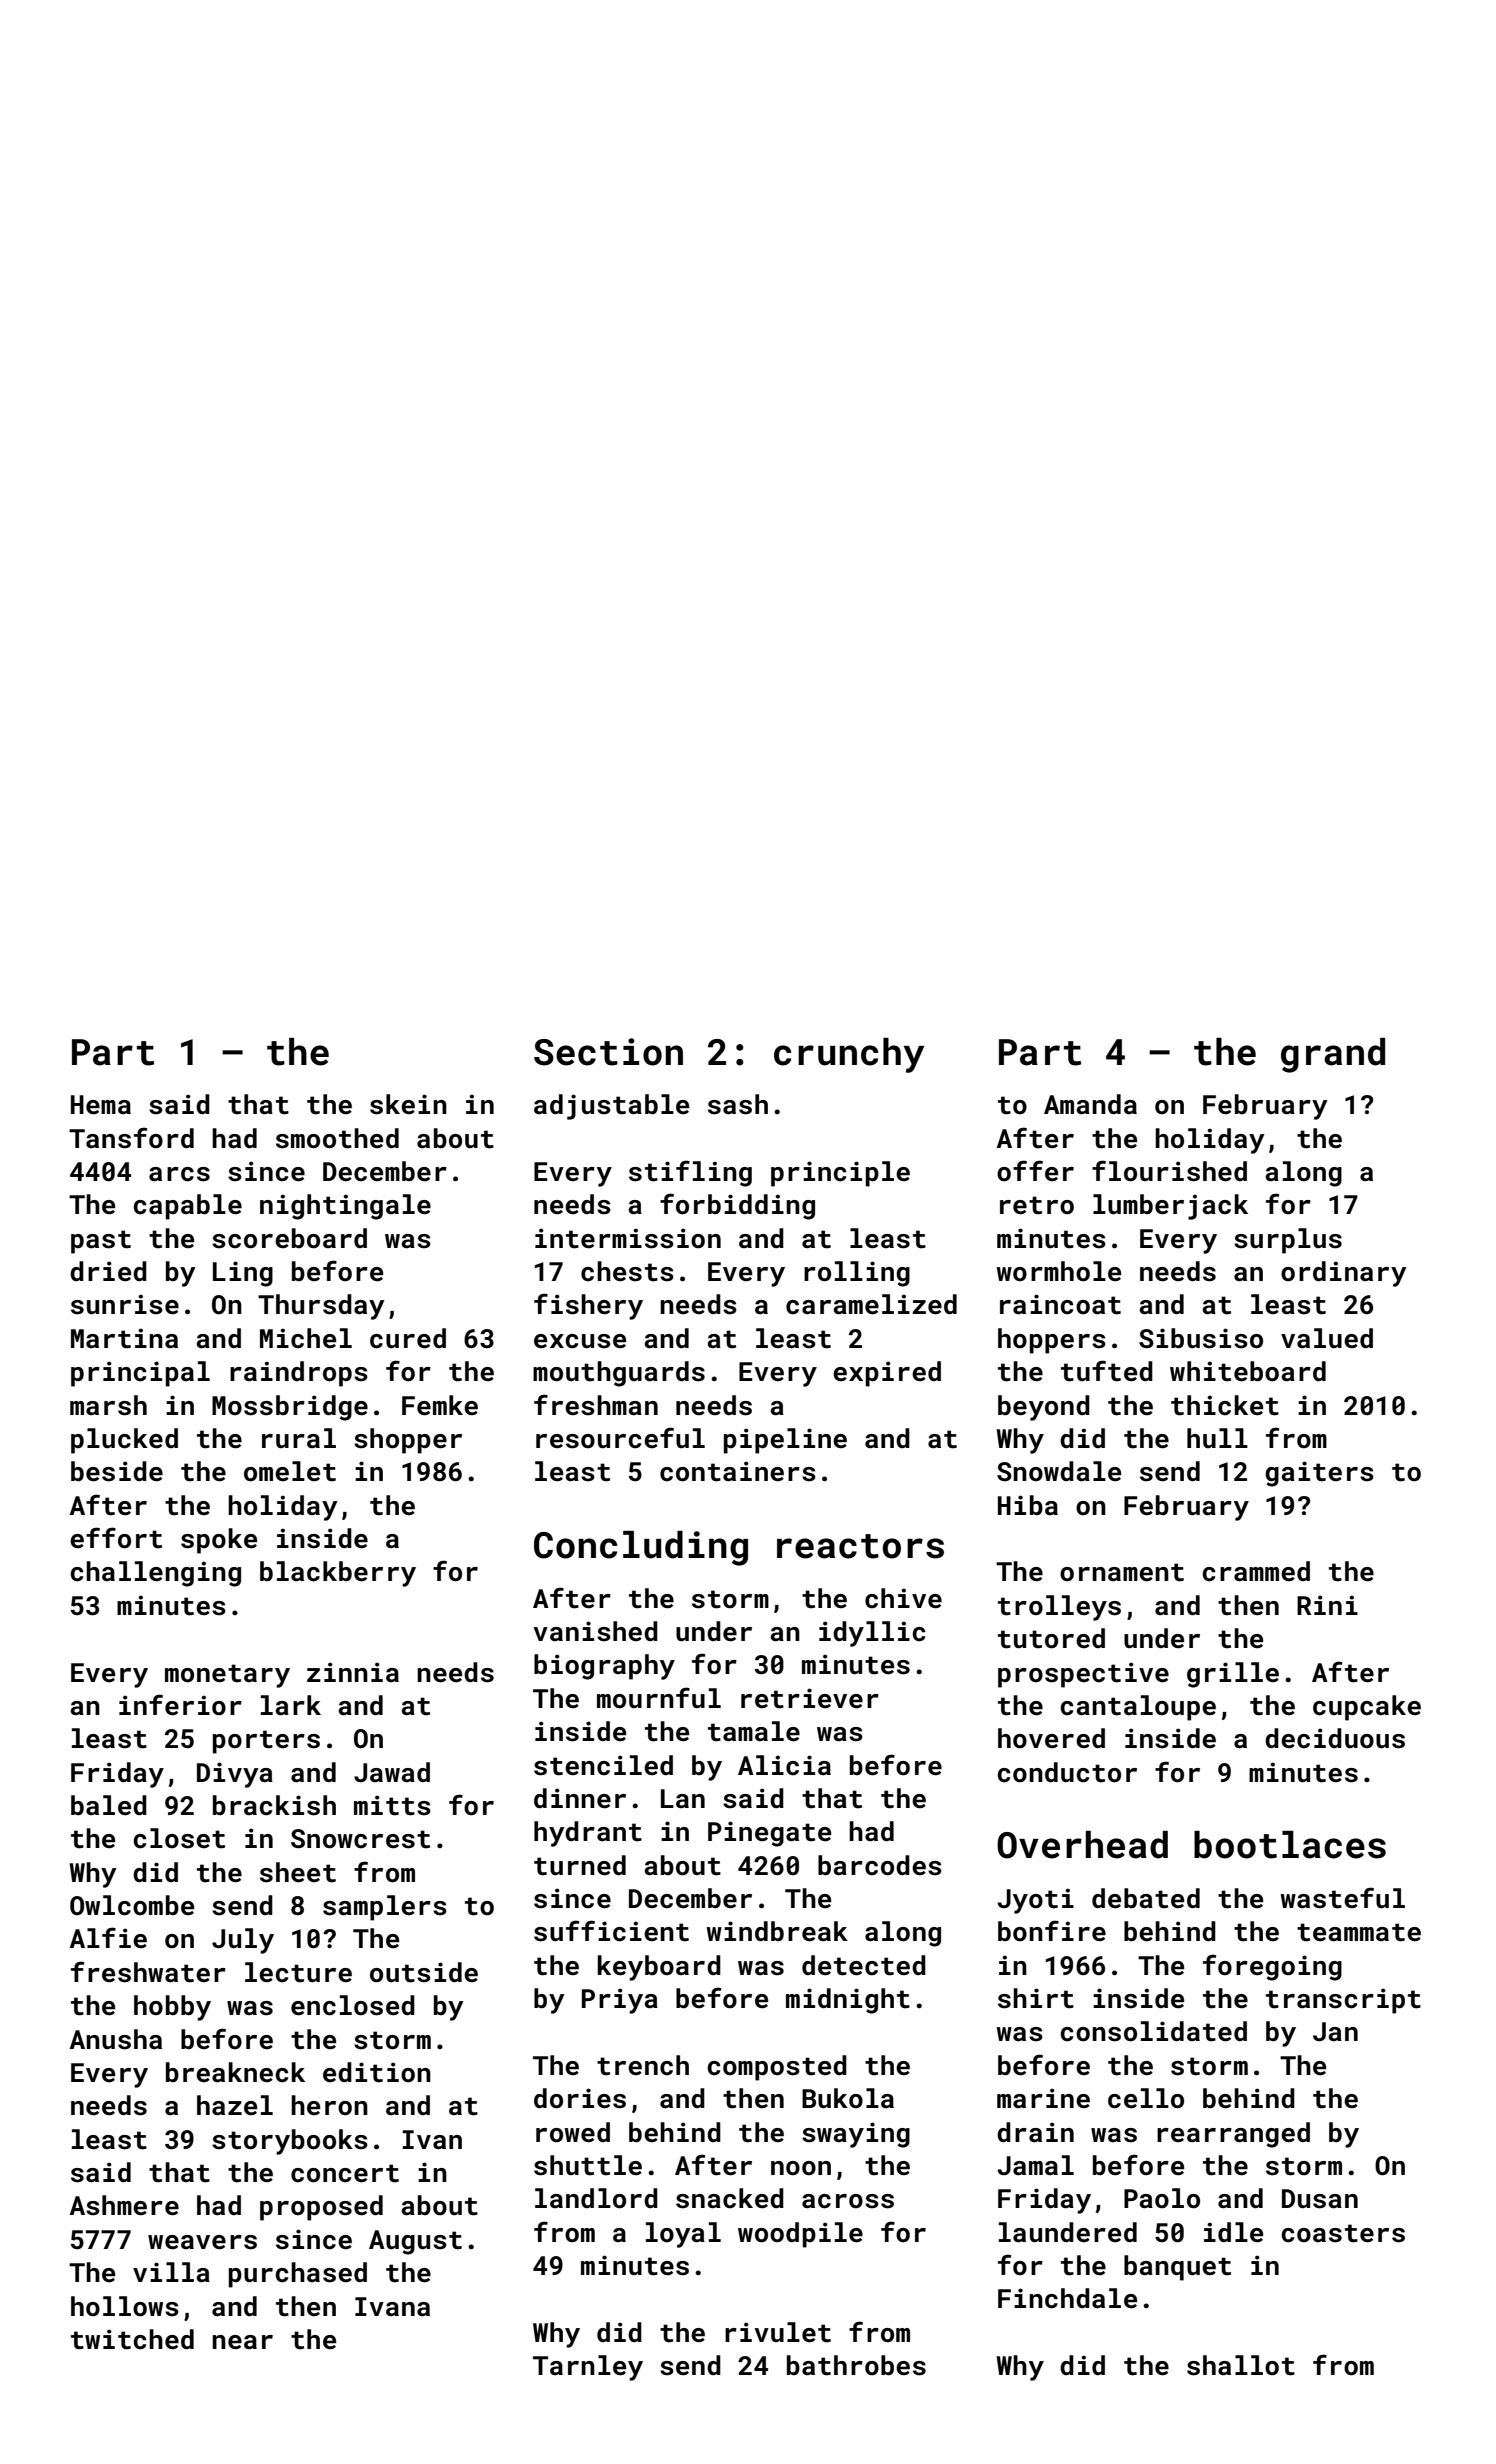 The height and width of the screenshot is (2464, 1496). I want to click on Martina, so click(124, 1338).
